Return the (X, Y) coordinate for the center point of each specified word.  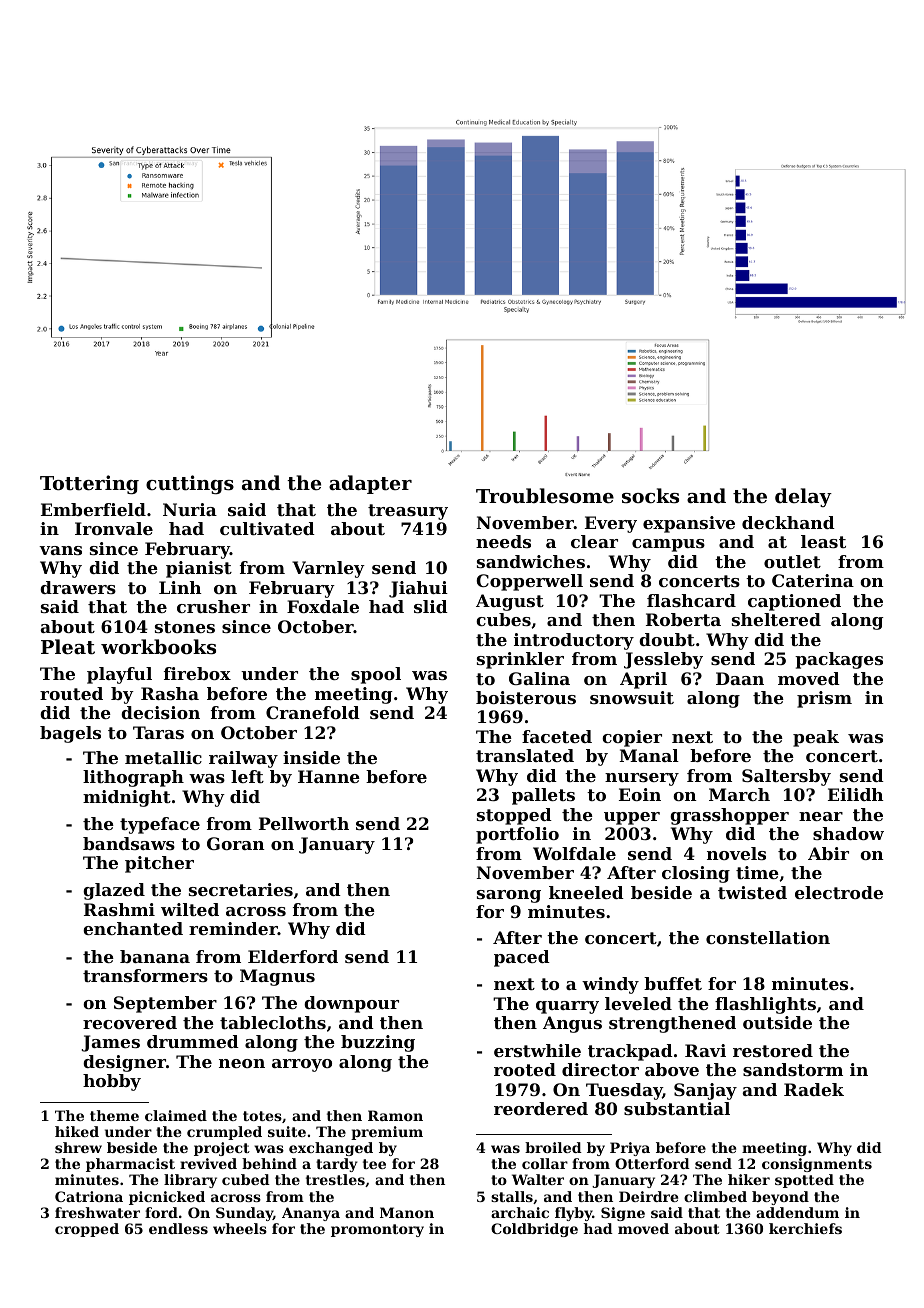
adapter (370, 484)
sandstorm (793, 1069)
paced (522, 958)
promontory (377, 1230)
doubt (667, 639)
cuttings (190, 484)
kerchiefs (805, 1228)
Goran (236, 843)
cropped (87, 1230)
